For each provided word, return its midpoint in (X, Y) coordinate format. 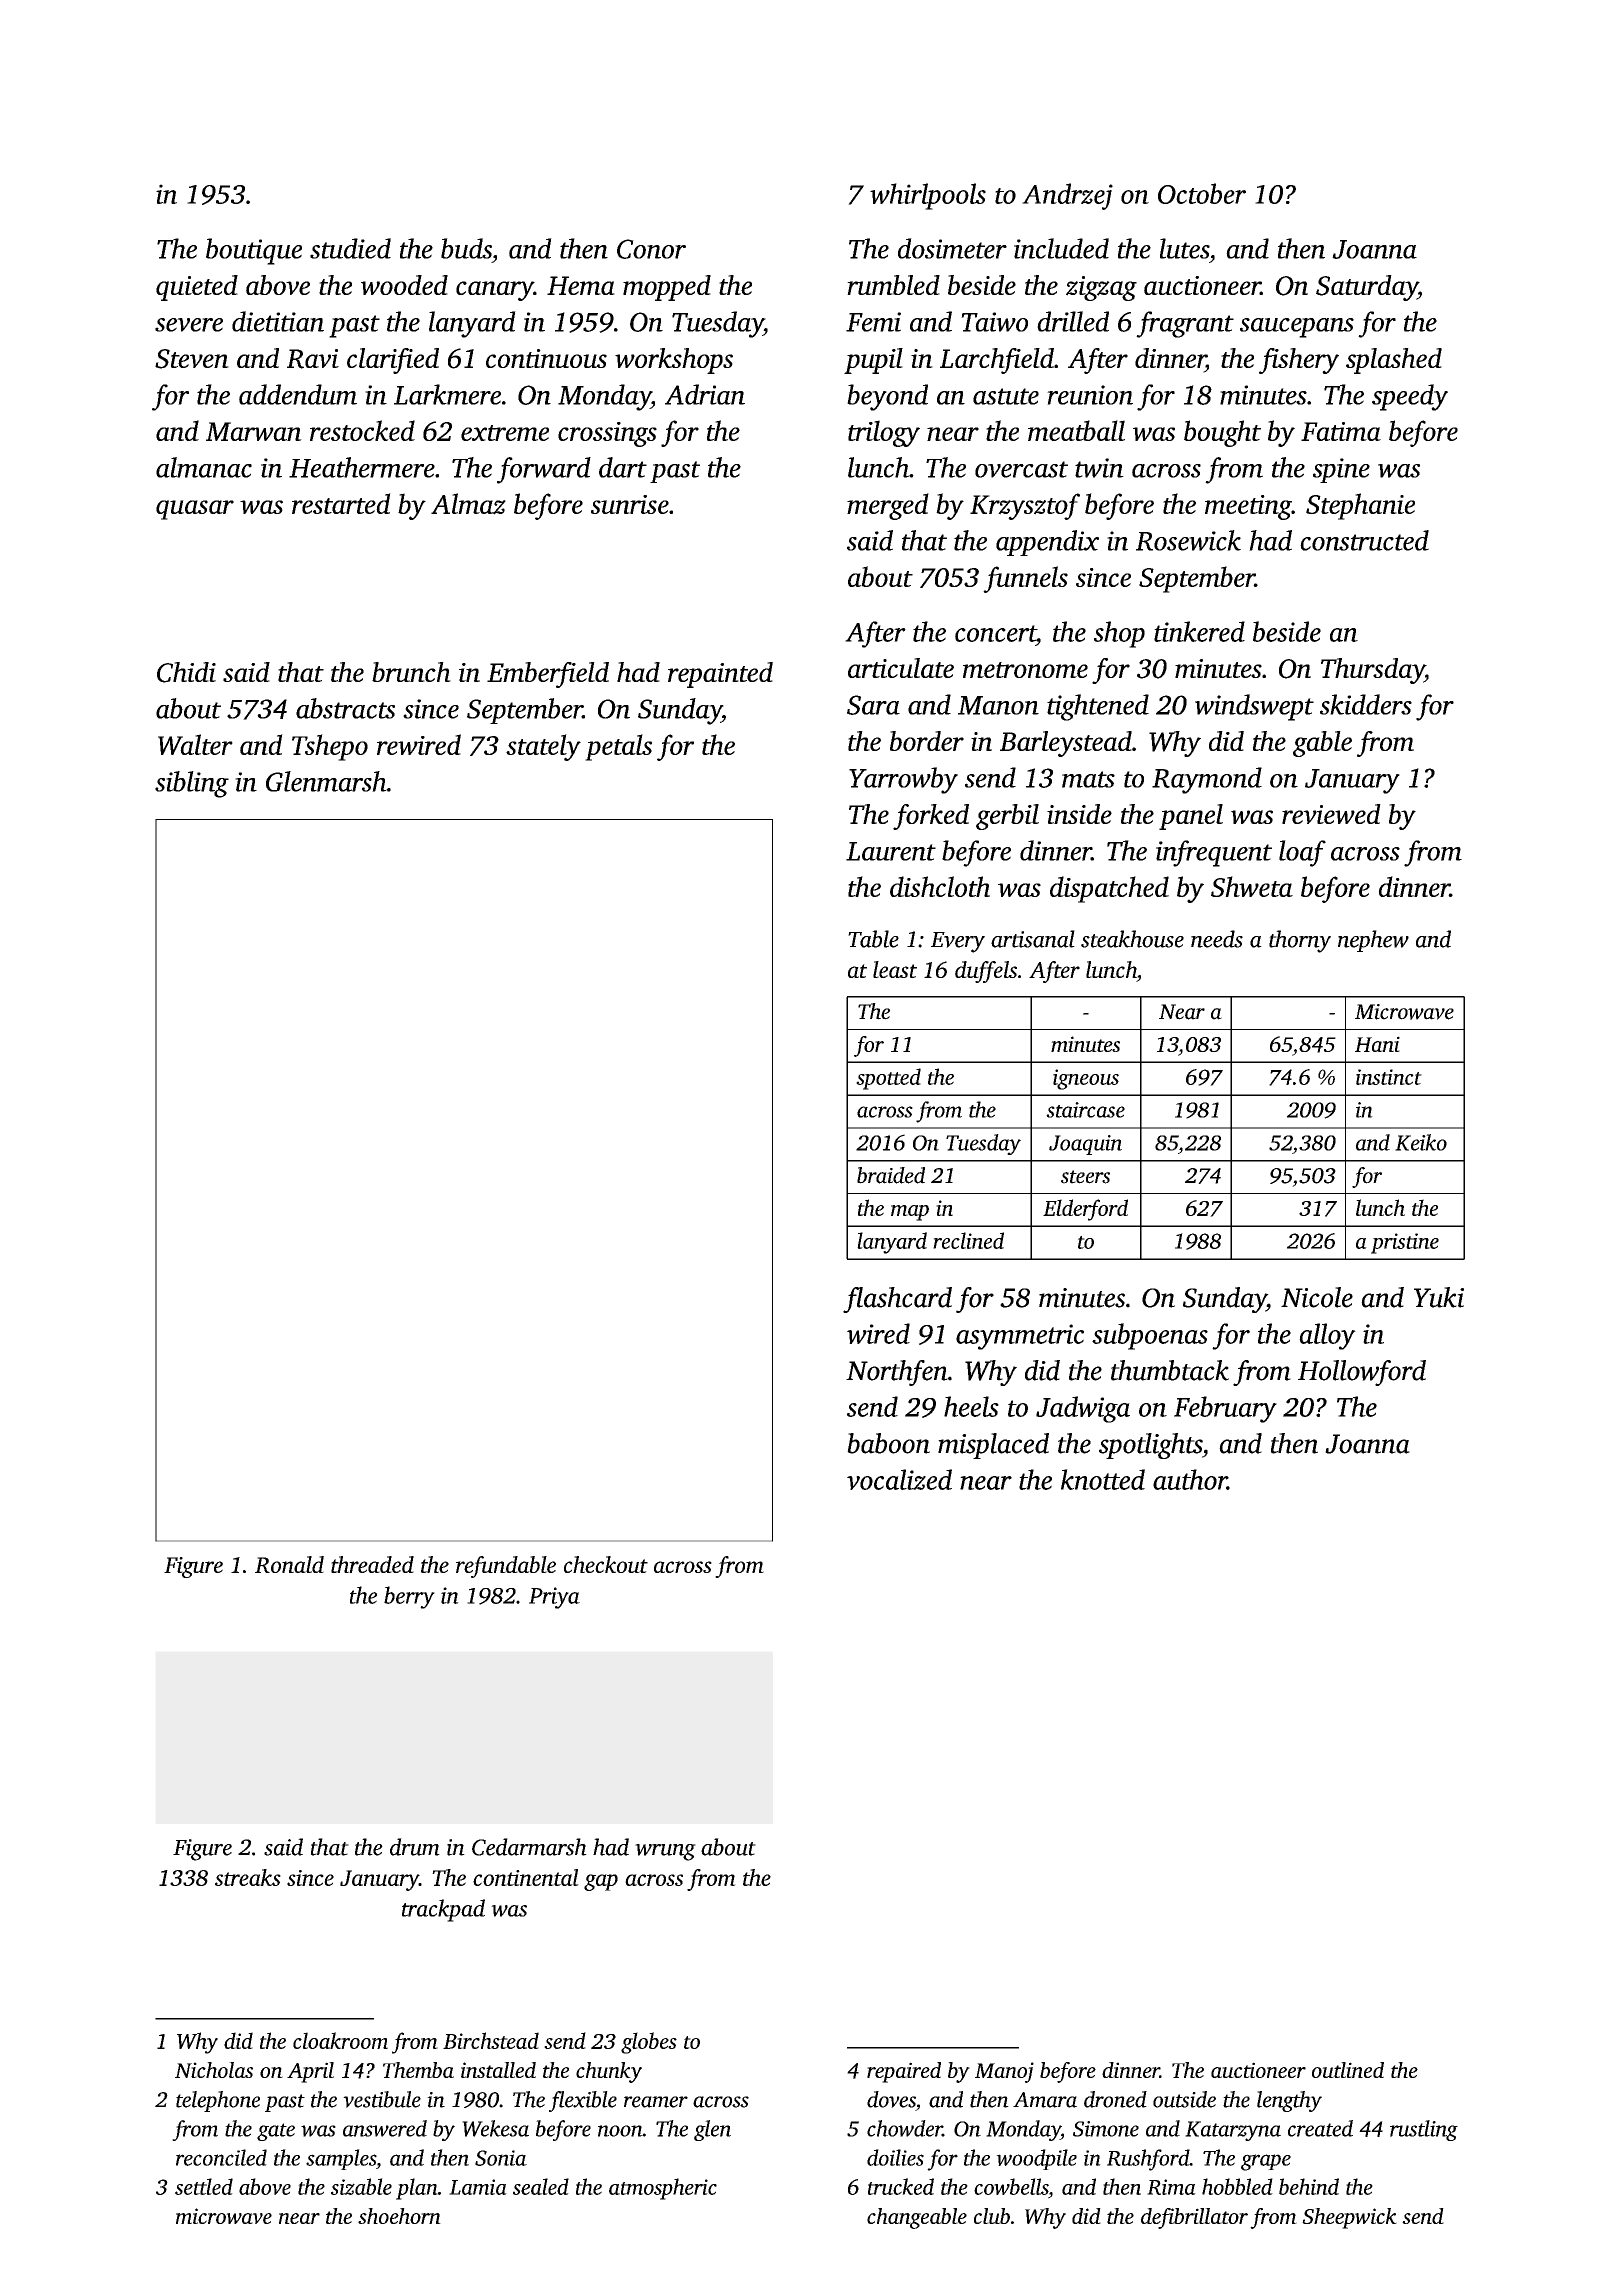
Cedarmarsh (529, 1847)
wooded (404, 285)
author (1190, 1479)
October (1202, 193)
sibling (192, 784)
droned (1115, 2099)
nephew (1373, 941)
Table (873, 939)
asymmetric (1020, 1337)
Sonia (501, 2158)
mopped (667, 288)
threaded (372, 1564)
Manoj (1004, 2072)
